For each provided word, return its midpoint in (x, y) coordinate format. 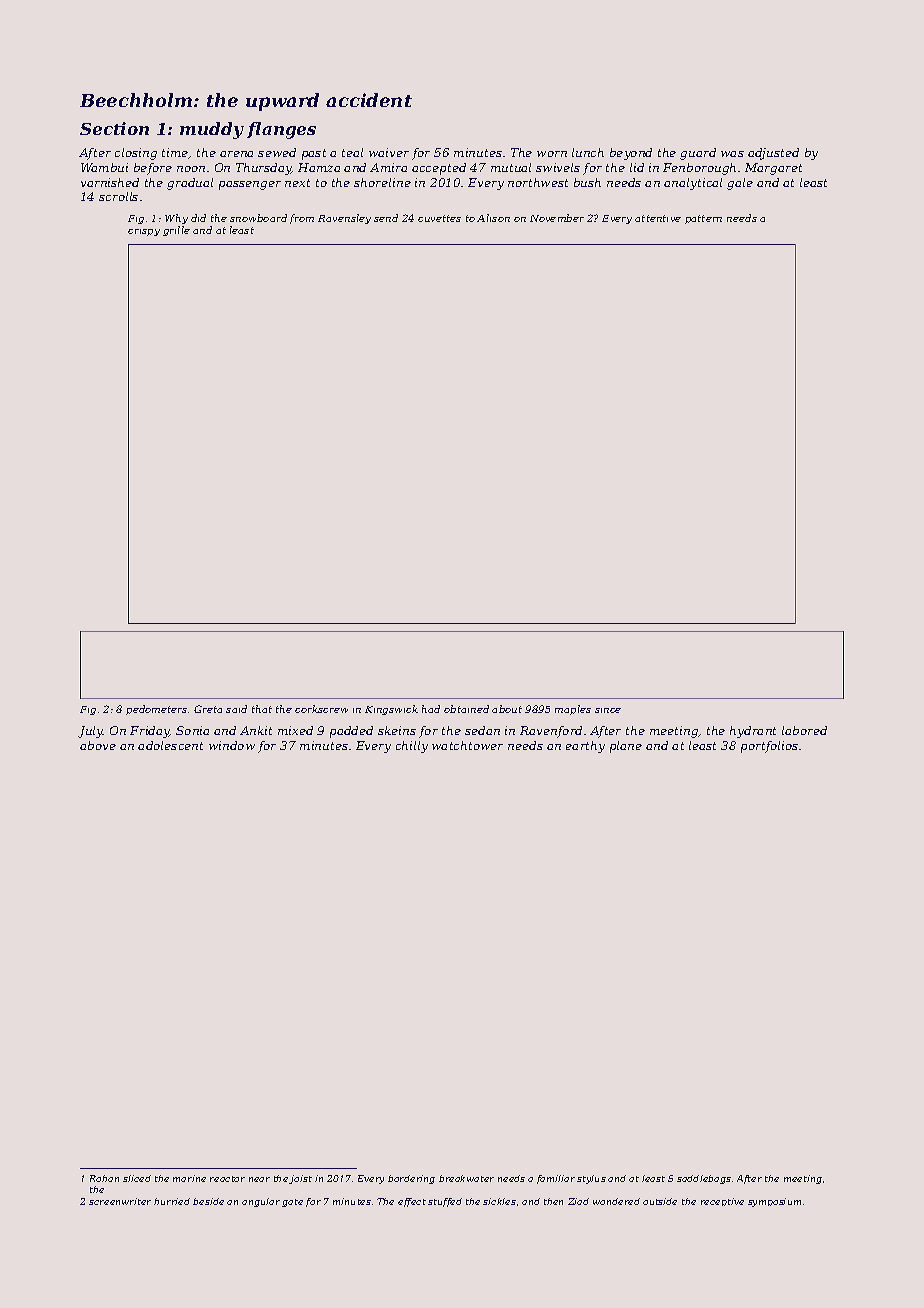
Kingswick (391, 710)
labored (804, 730)
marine (189, 1178)
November (557, 218)
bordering (411, 1179)
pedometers (156, 710)
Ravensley (344, 219)
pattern (703, 219)
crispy (144, 232)
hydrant (753, 732)
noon (191, 169)
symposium (774, 1202)
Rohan (104, 1178)
